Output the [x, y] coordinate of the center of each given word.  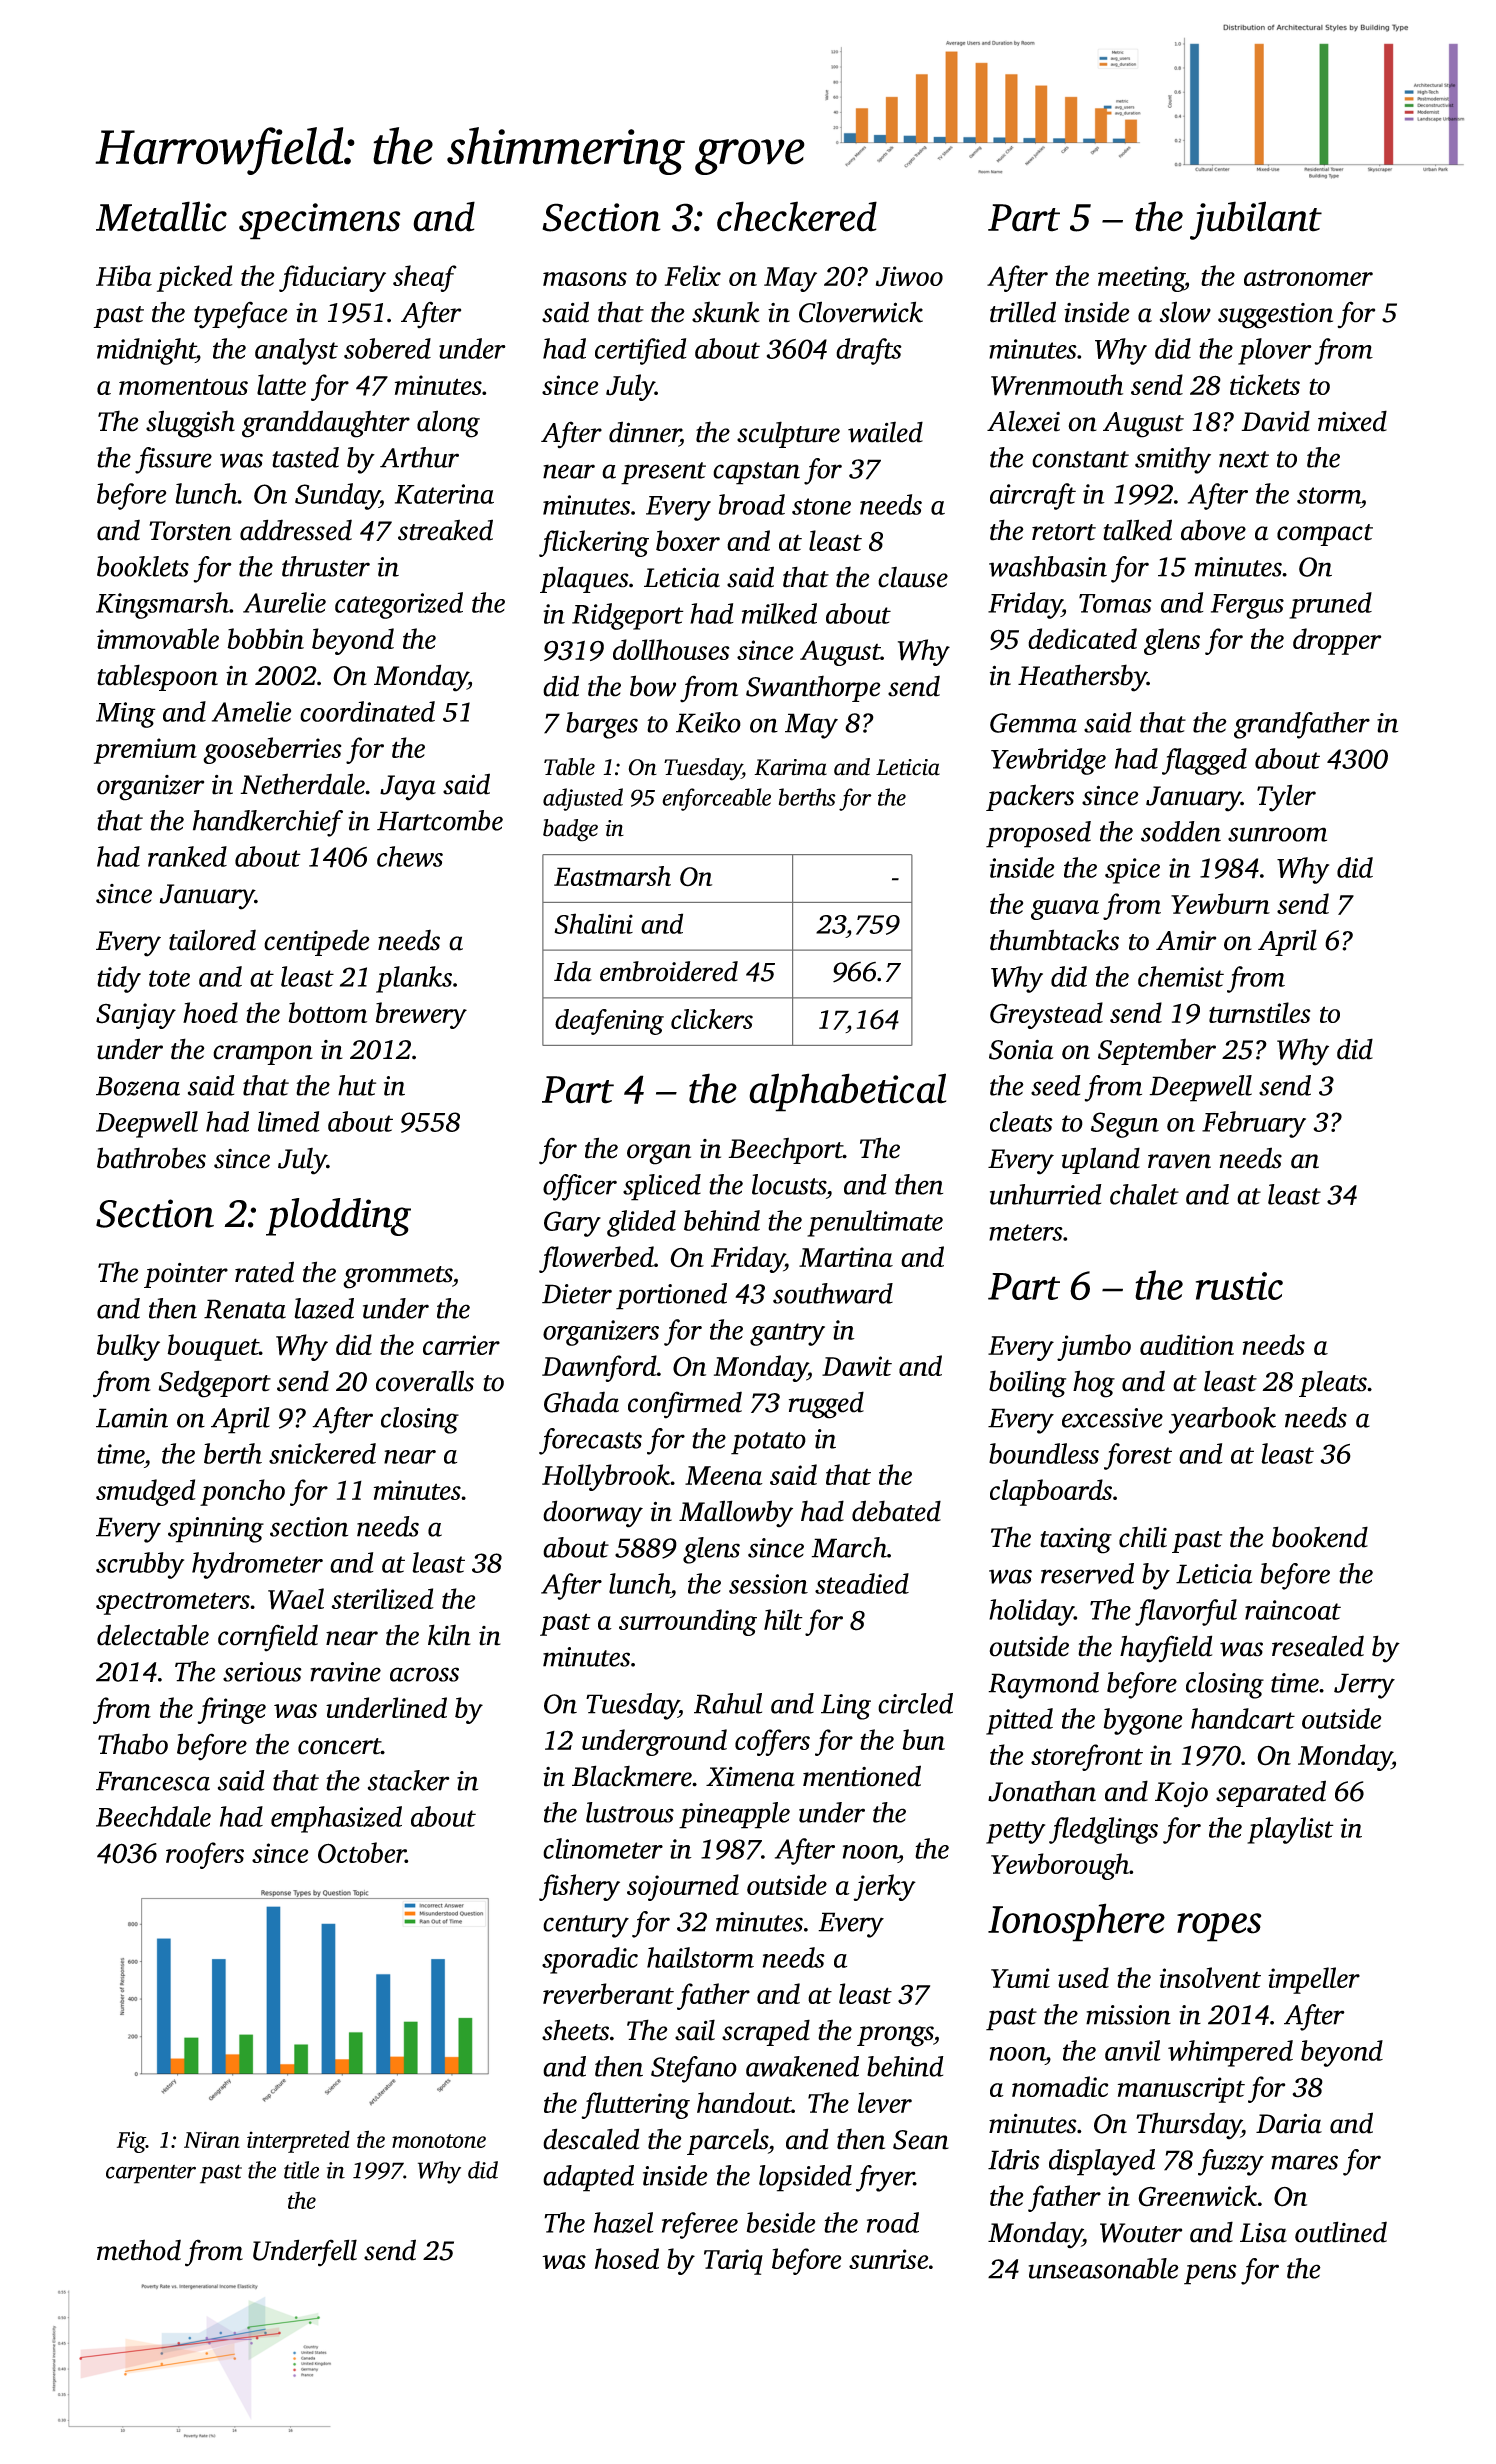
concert [339, 1746]
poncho [242, 1492]
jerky [884, 1887]
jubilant [1256, 220]
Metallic [161, 216]
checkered [797, 216]
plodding [338, 1217]
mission [1128, 2015]
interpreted [298, 2141]
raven [1179, 1161]
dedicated [1082, 638]
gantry [787, 1334]
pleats [1333, 1383]
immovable [158, 638]
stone [821, 506]
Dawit [857, 1366]
